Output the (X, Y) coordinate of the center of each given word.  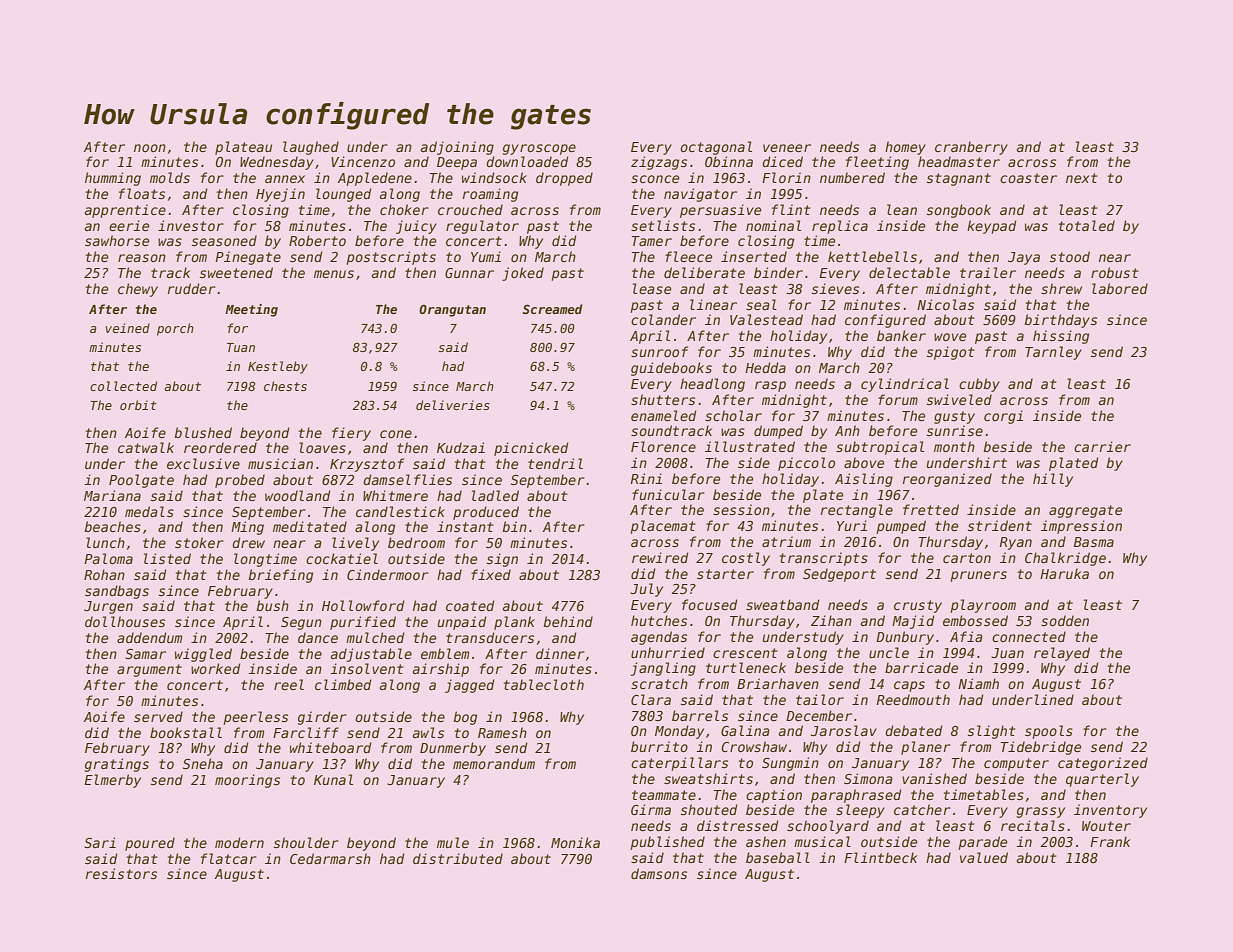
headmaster (959, 161)
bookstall (186, 732)
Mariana (112, 495)
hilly (1053, 480)
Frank (1110, 841)
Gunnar (469, 273)
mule (453, 842)
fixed (491, 574)
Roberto (317, 240)
